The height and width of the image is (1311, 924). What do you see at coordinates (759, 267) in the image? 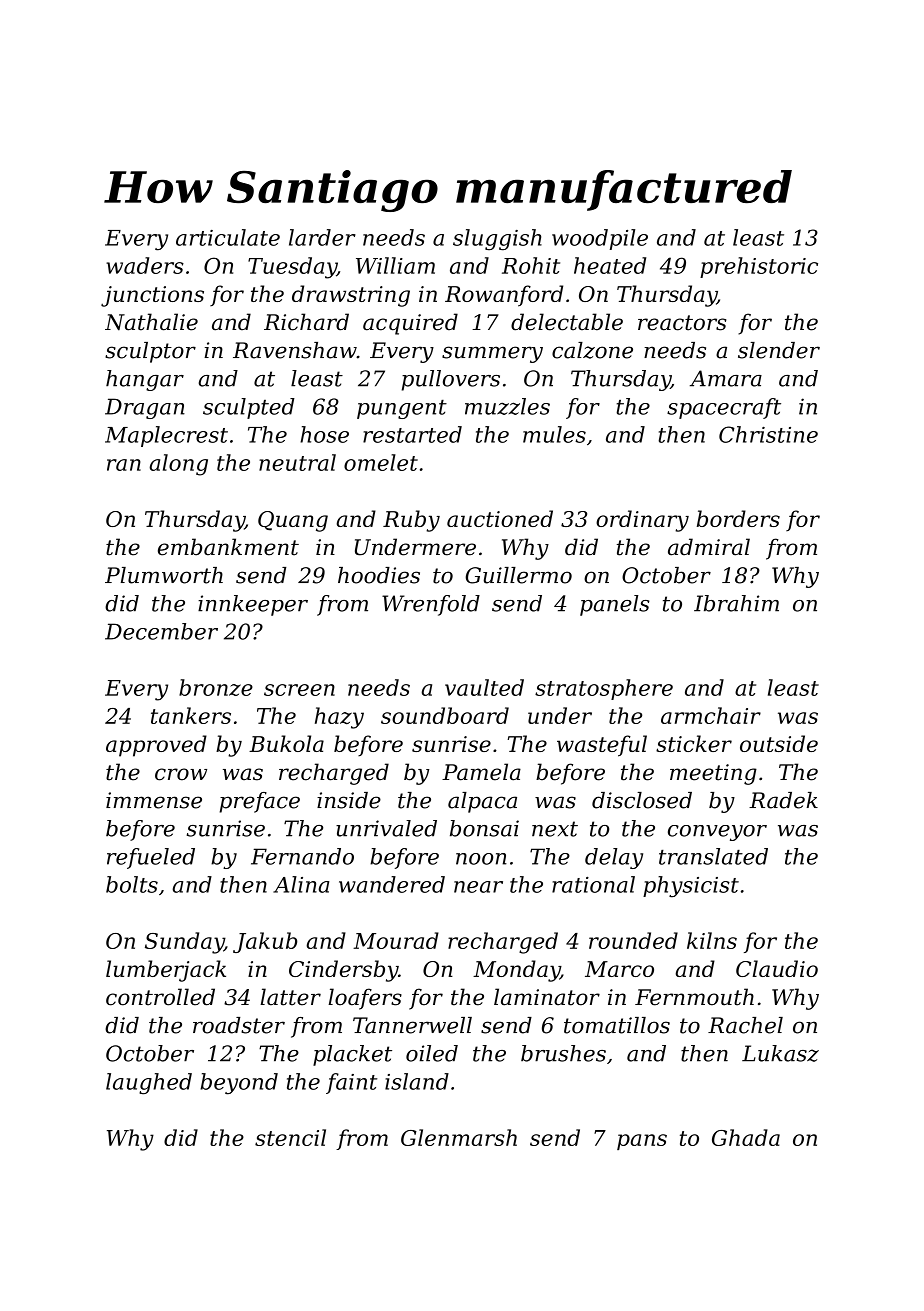
I see `prehistoric` at bounding box center [759, 267].
